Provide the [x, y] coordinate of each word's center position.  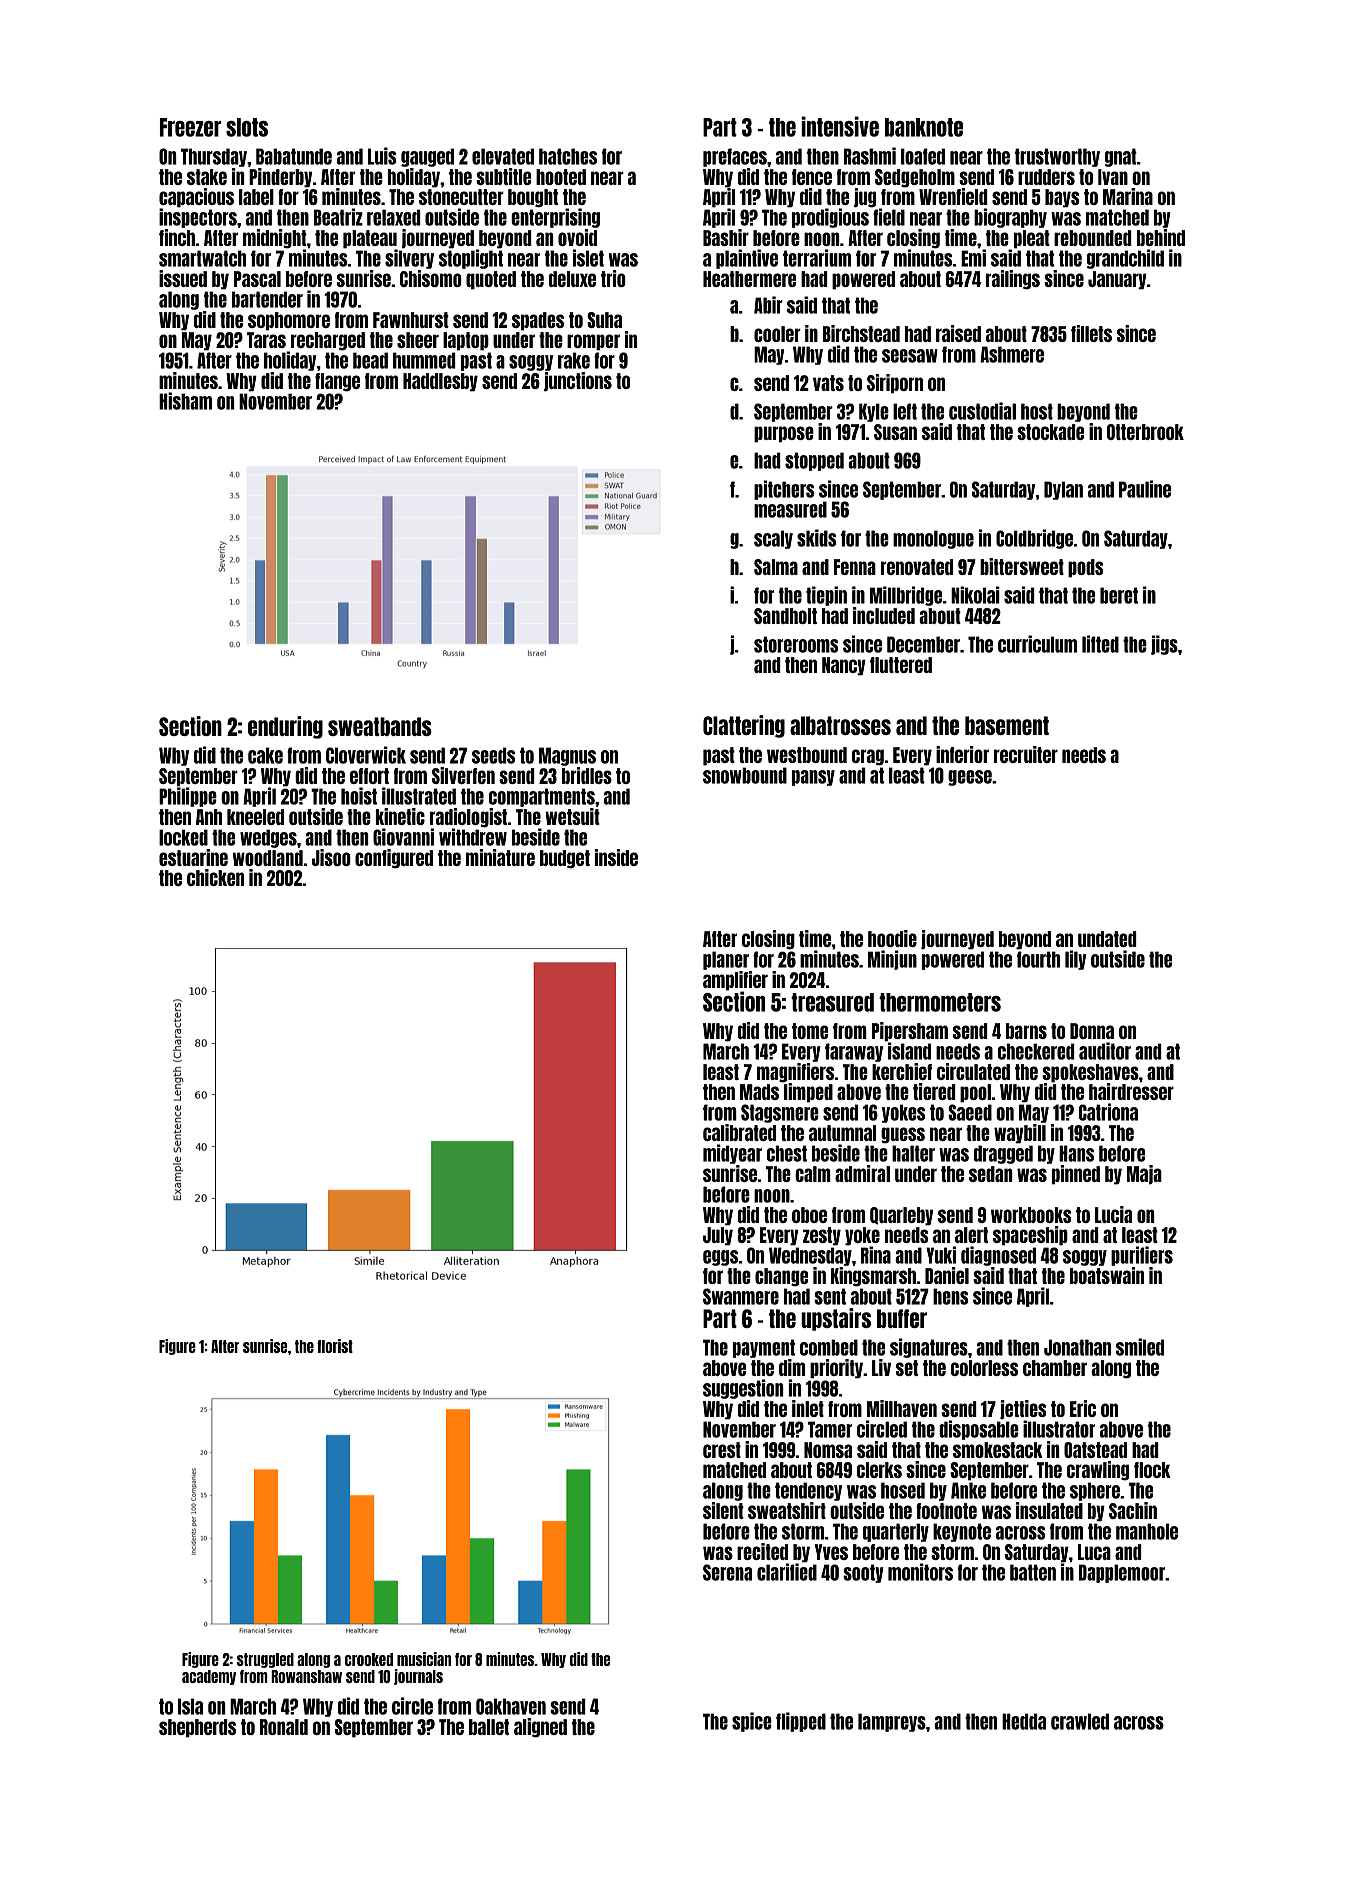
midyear [732, 1154]
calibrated [739, 1132]
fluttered [901, 665]
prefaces [735, 157]
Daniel [947, 1275]
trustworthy [1057, 157]
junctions [578, 382]
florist [335, 1346]
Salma [776, 567]
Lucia [1113, 1214]
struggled [265, 1660]
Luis [382, 156]
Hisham [185, 401]
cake [265, 755]
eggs [720, 1258]
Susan [895, 432]
